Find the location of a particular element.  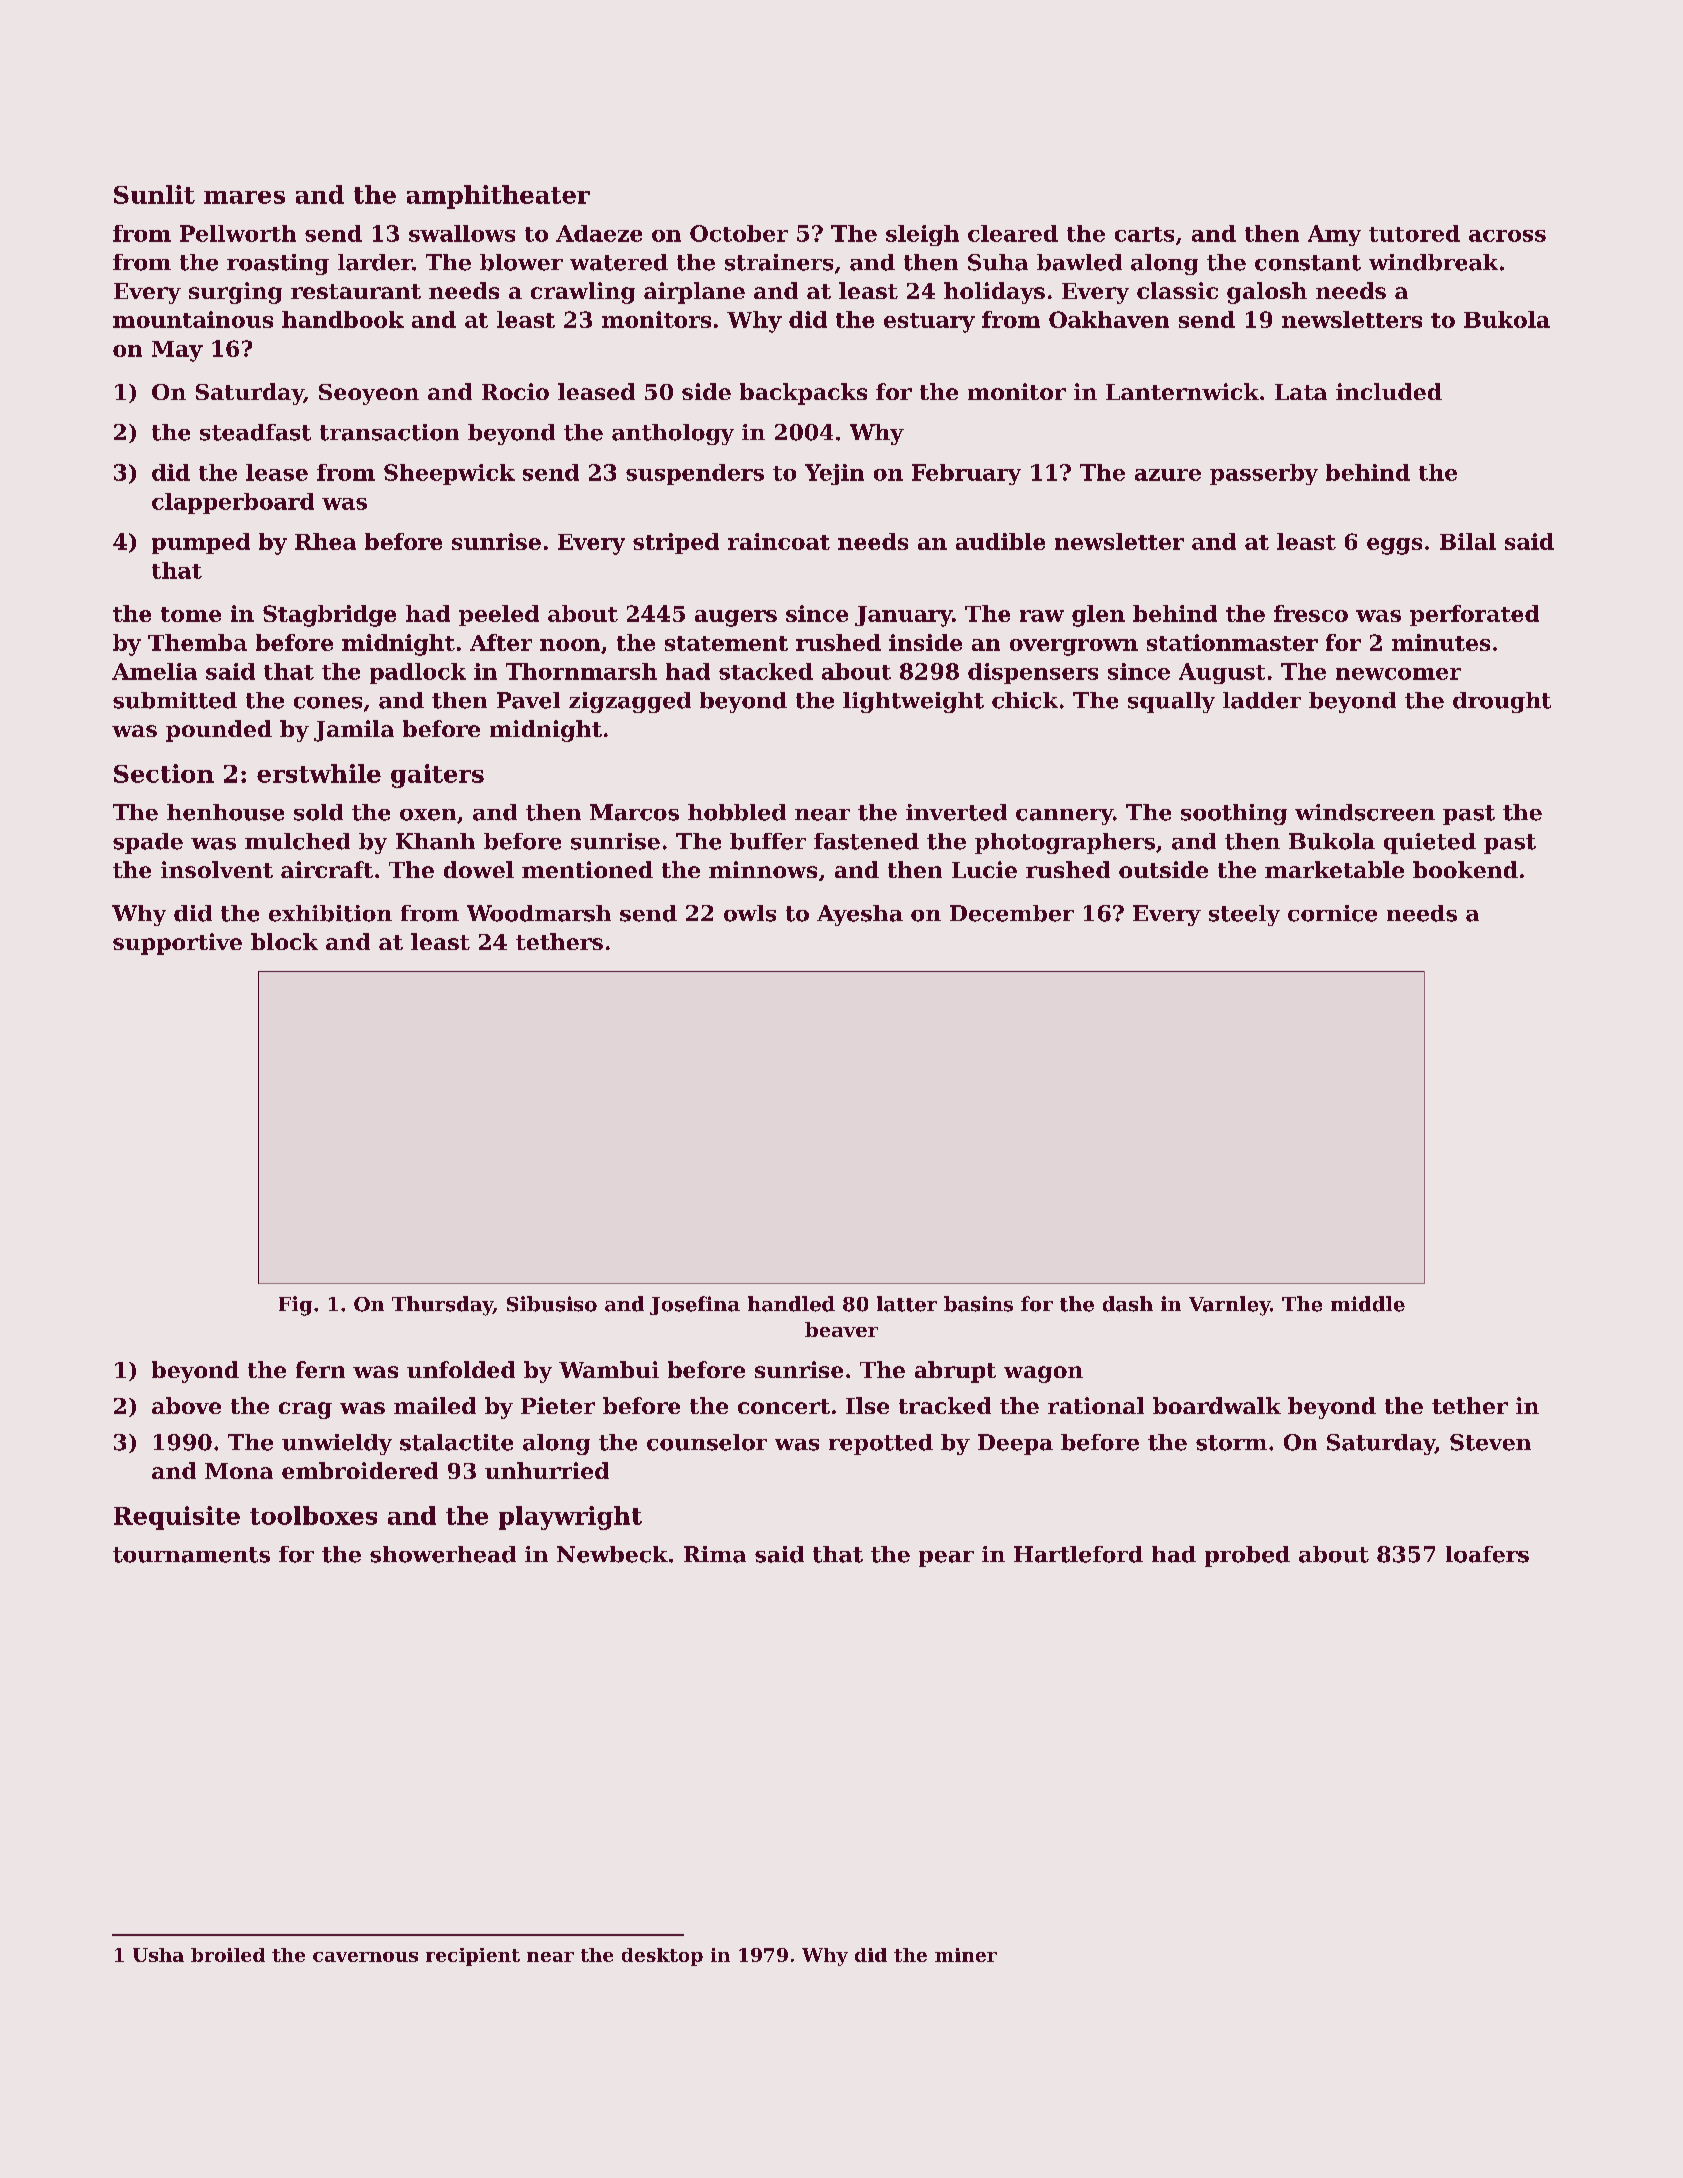

miner is located at coordinates (966, 1955).
